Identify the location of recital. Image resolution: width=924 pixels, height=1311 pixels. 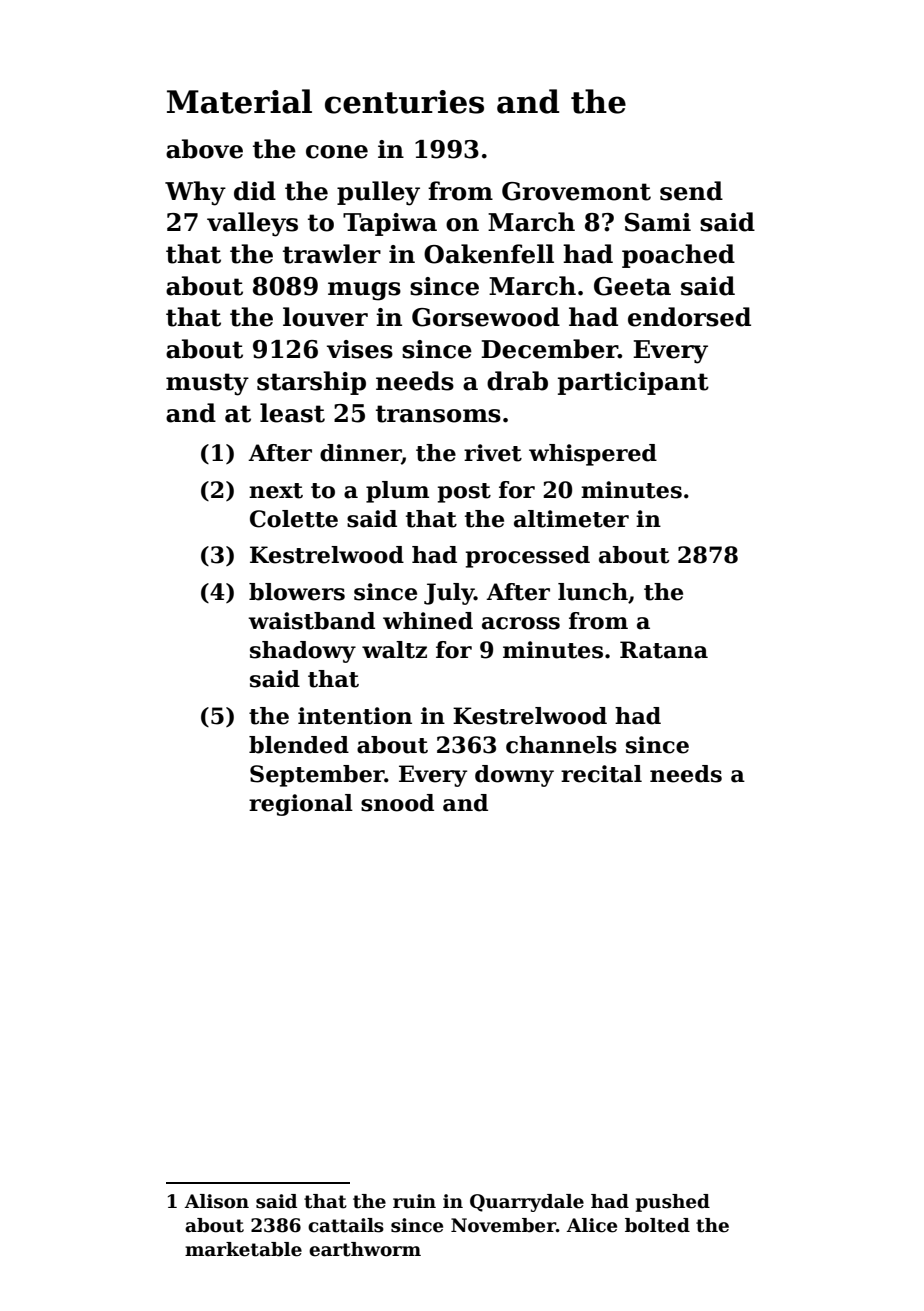
(601, 774).
